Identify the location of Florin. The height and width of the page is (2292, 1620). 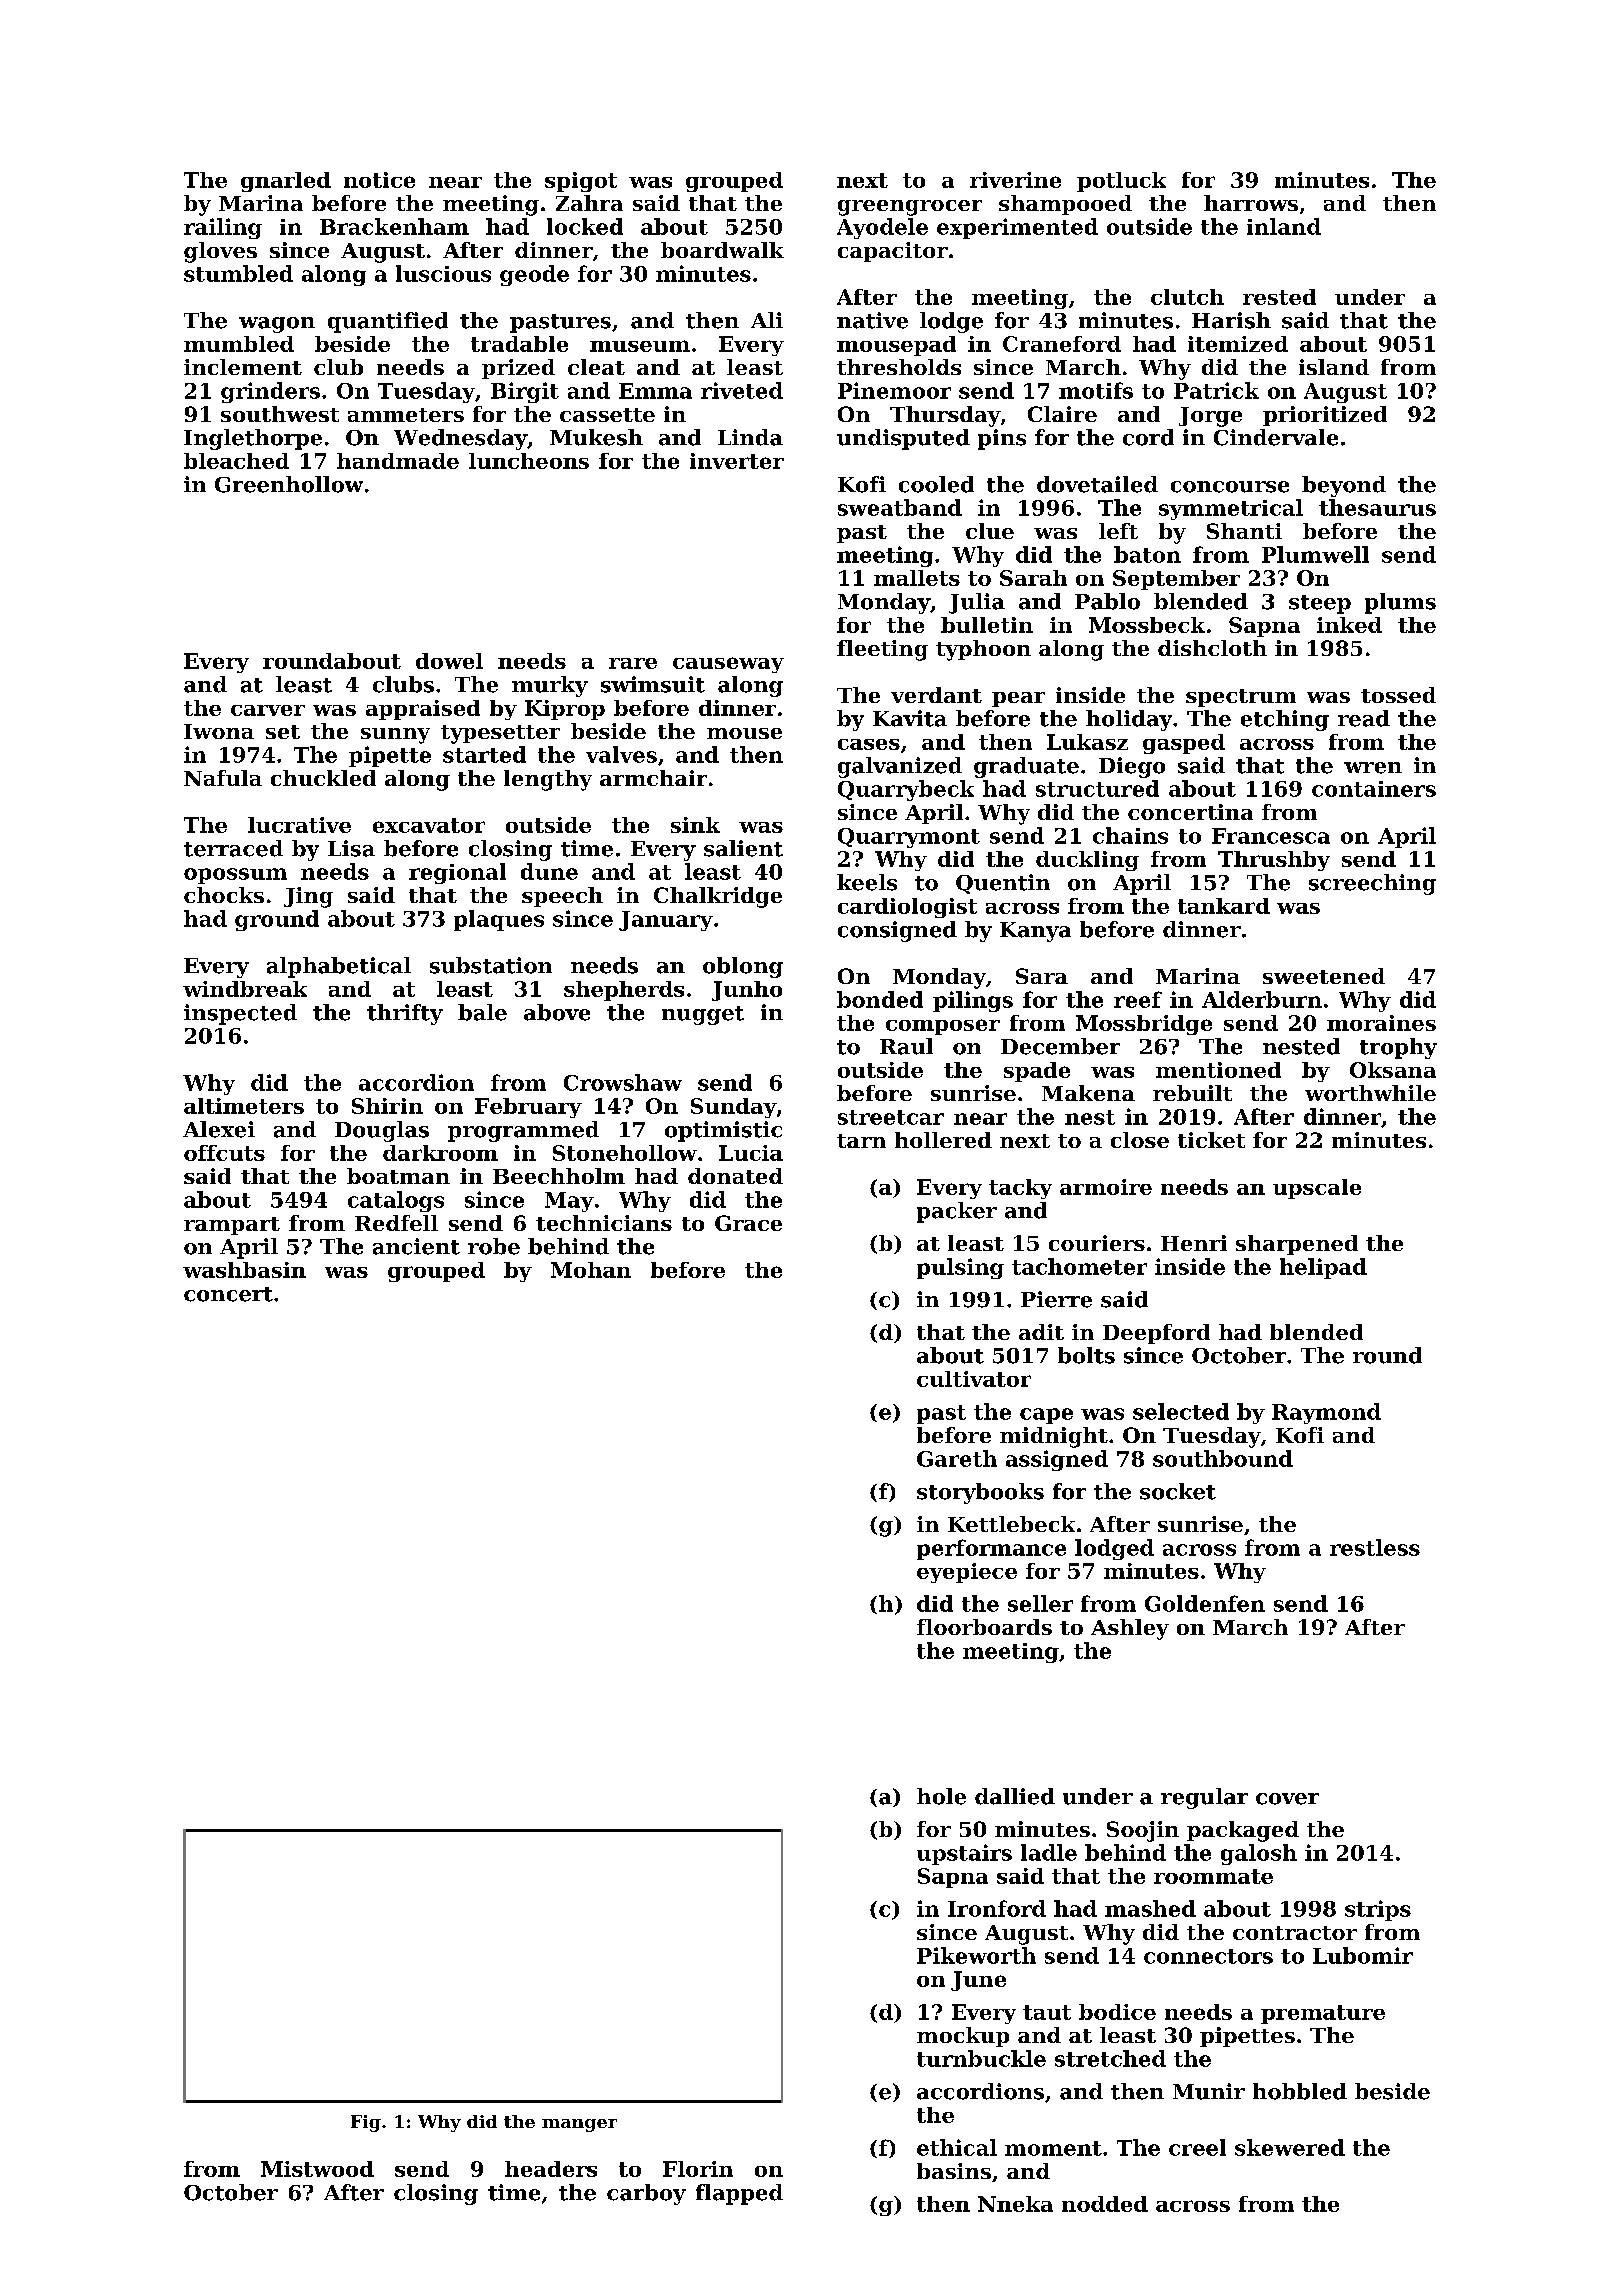
(698, 2169).
